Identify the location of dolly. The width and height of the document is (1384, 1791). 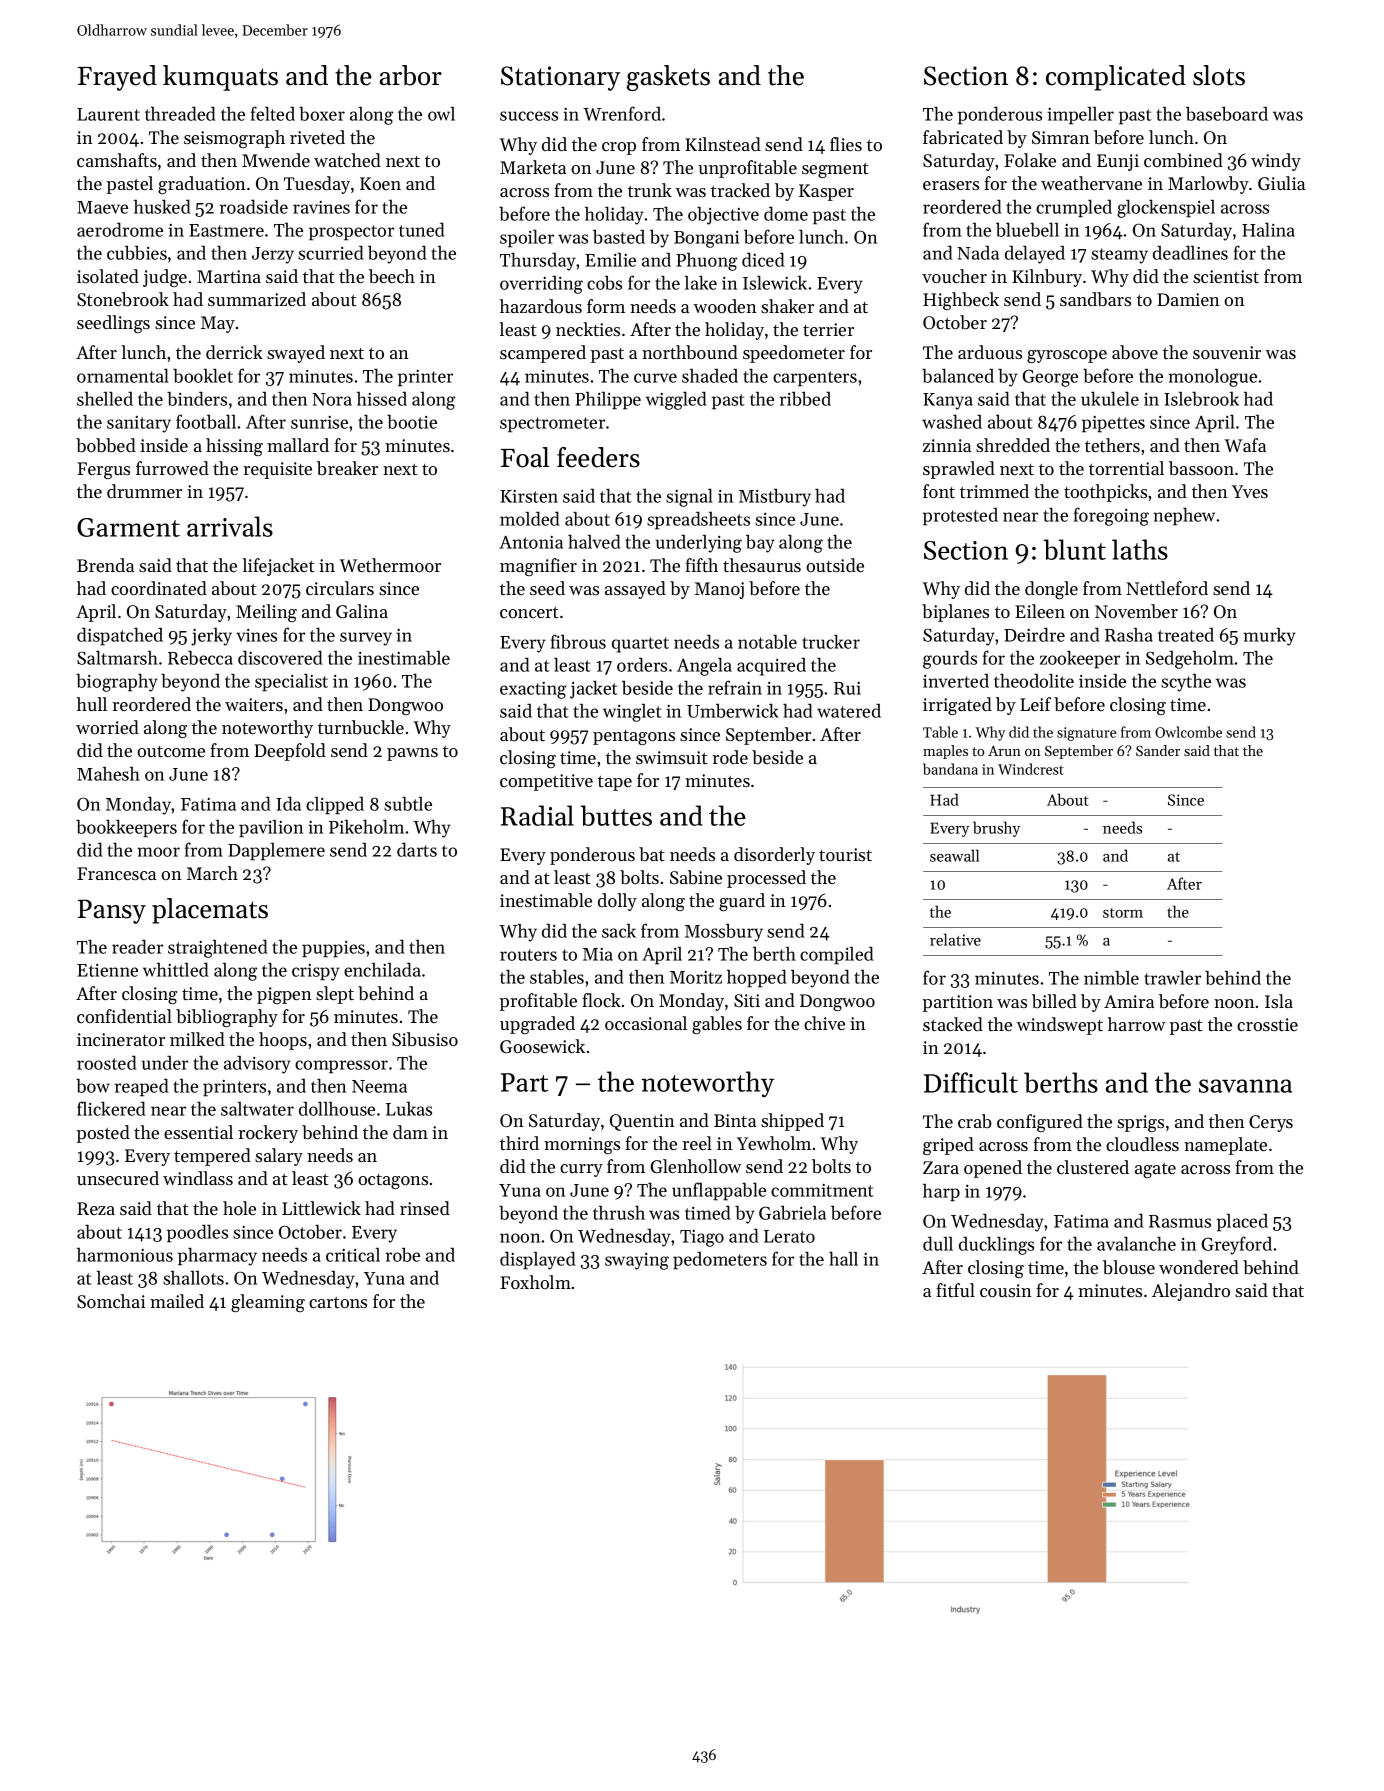
(617, 902).
